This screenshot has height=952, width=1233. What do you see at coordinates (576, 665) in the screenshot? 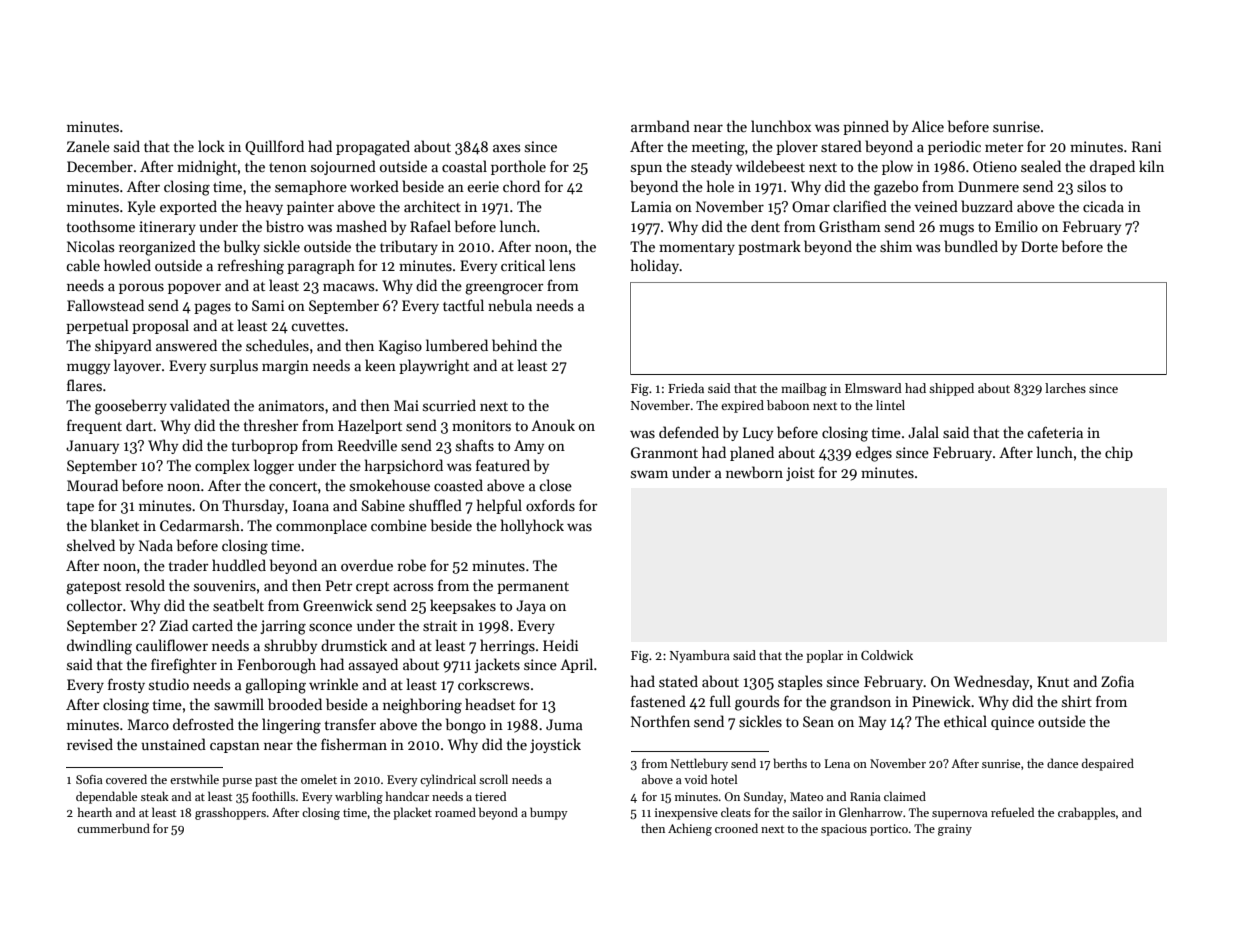
I see `April` at bounding box center [576, 665].
